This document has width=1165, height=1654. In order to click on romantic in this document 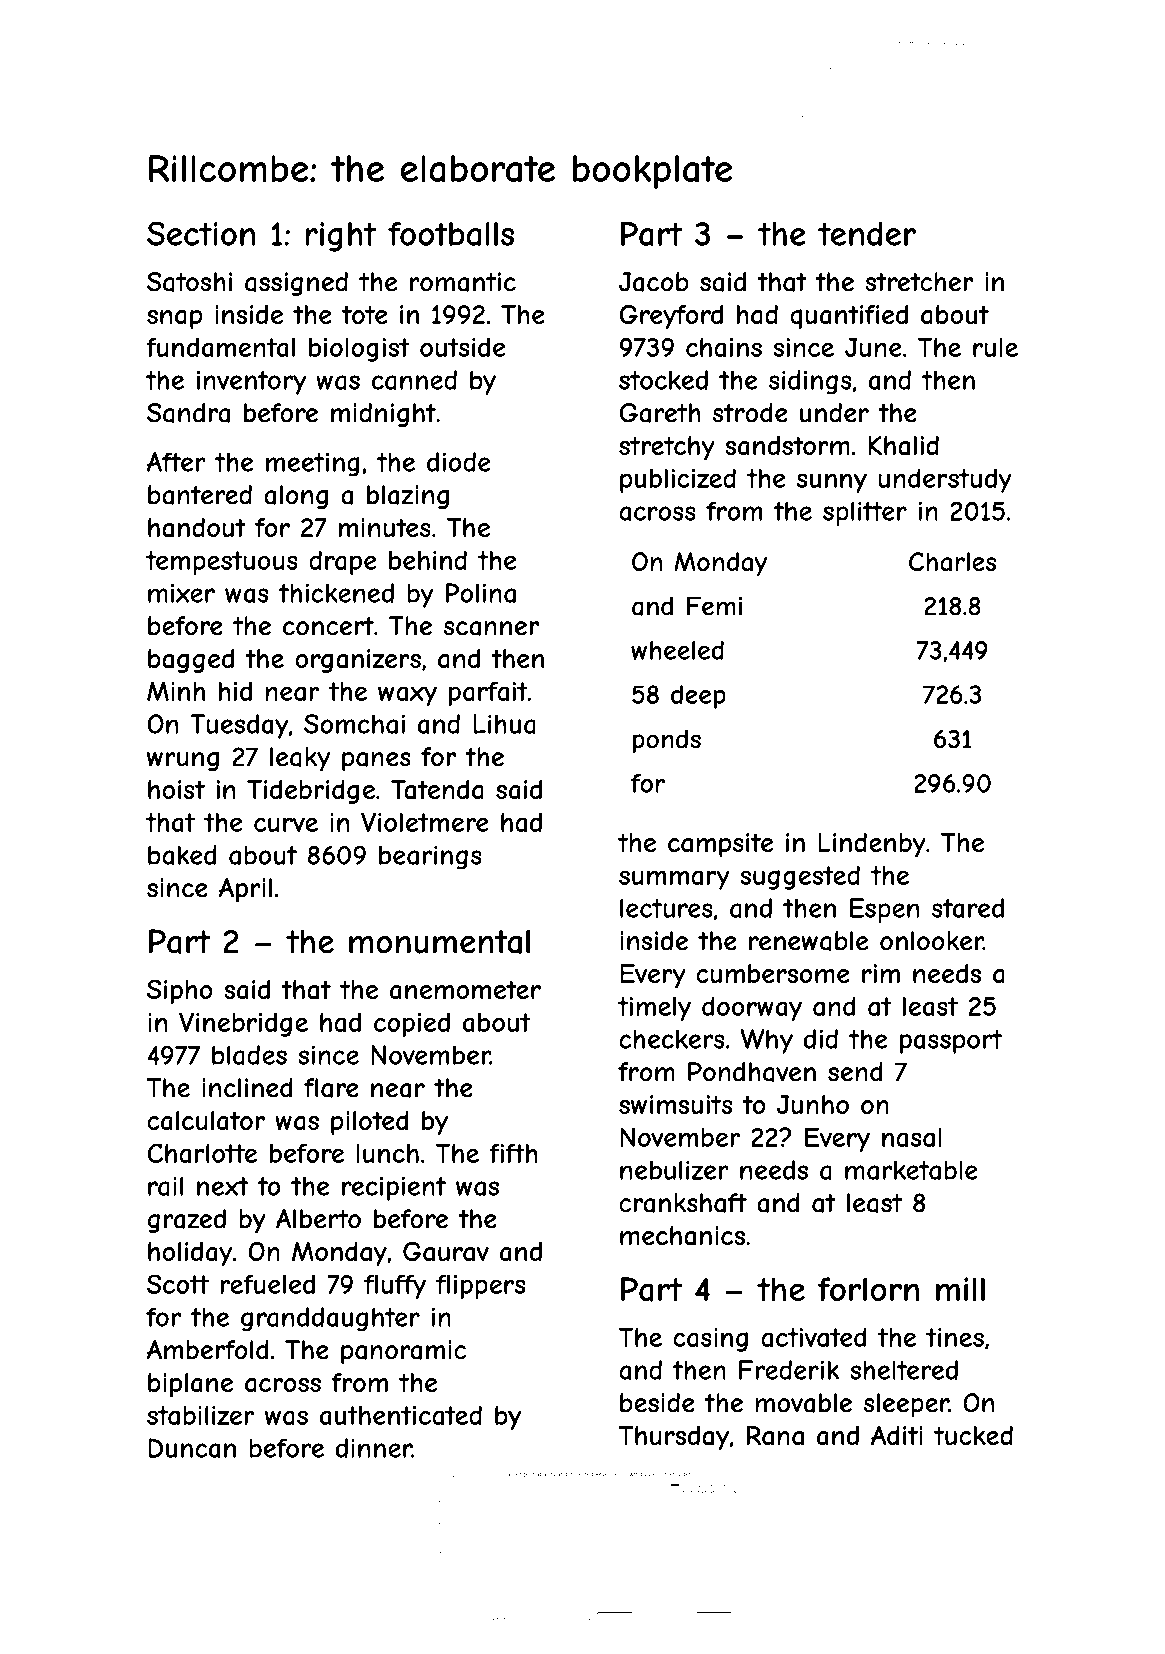, I will do `click(463, 282)`.
